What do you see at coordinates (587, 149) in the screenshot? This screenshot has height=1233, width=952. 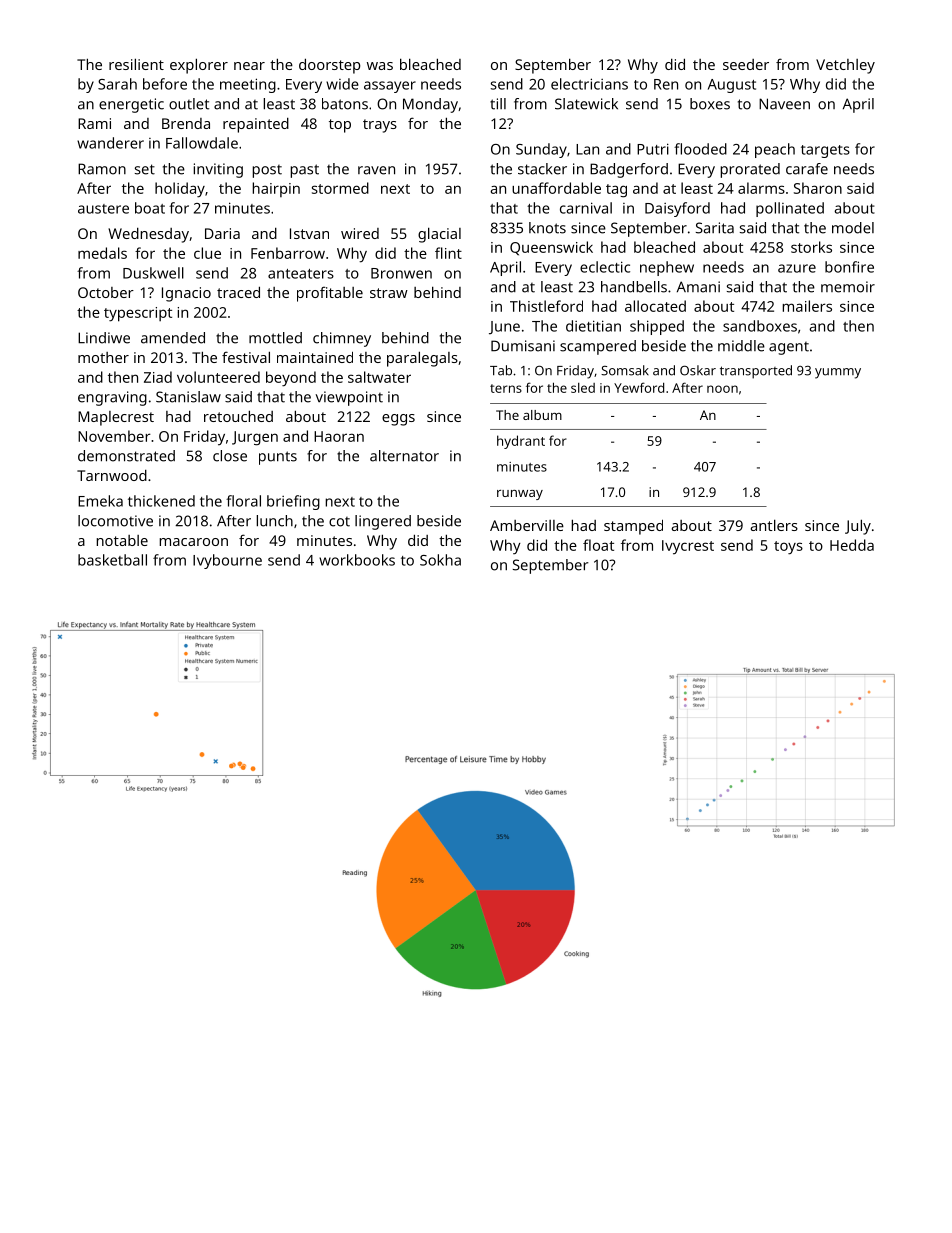 I see `Lan` at bounding box center [587, 149].
